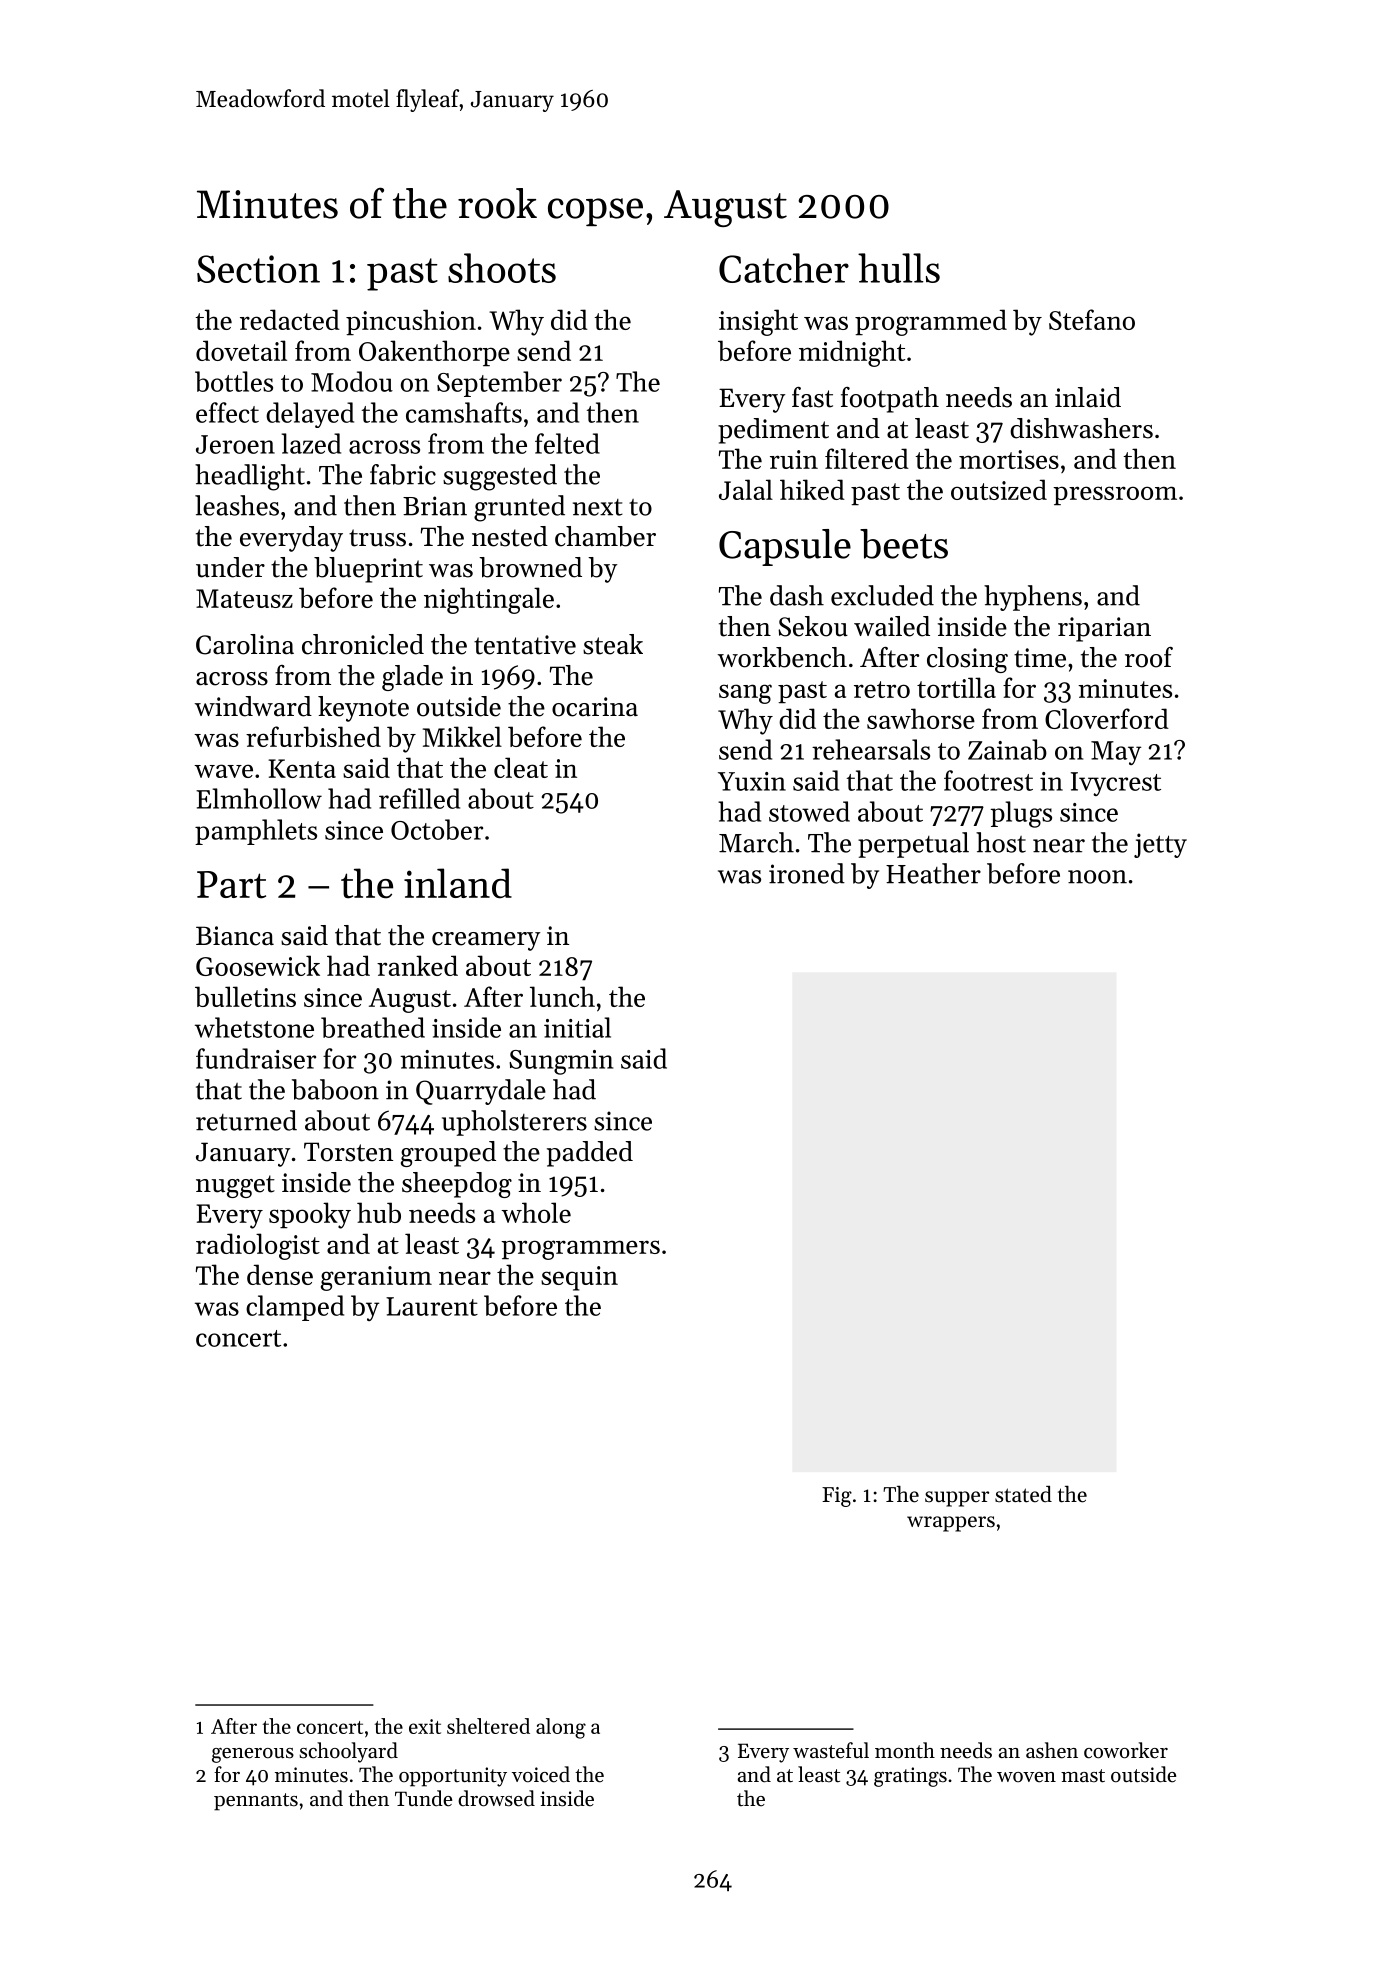 The image size is (1386, 1969). I want to click on Stefano, so click(1092, 319).
